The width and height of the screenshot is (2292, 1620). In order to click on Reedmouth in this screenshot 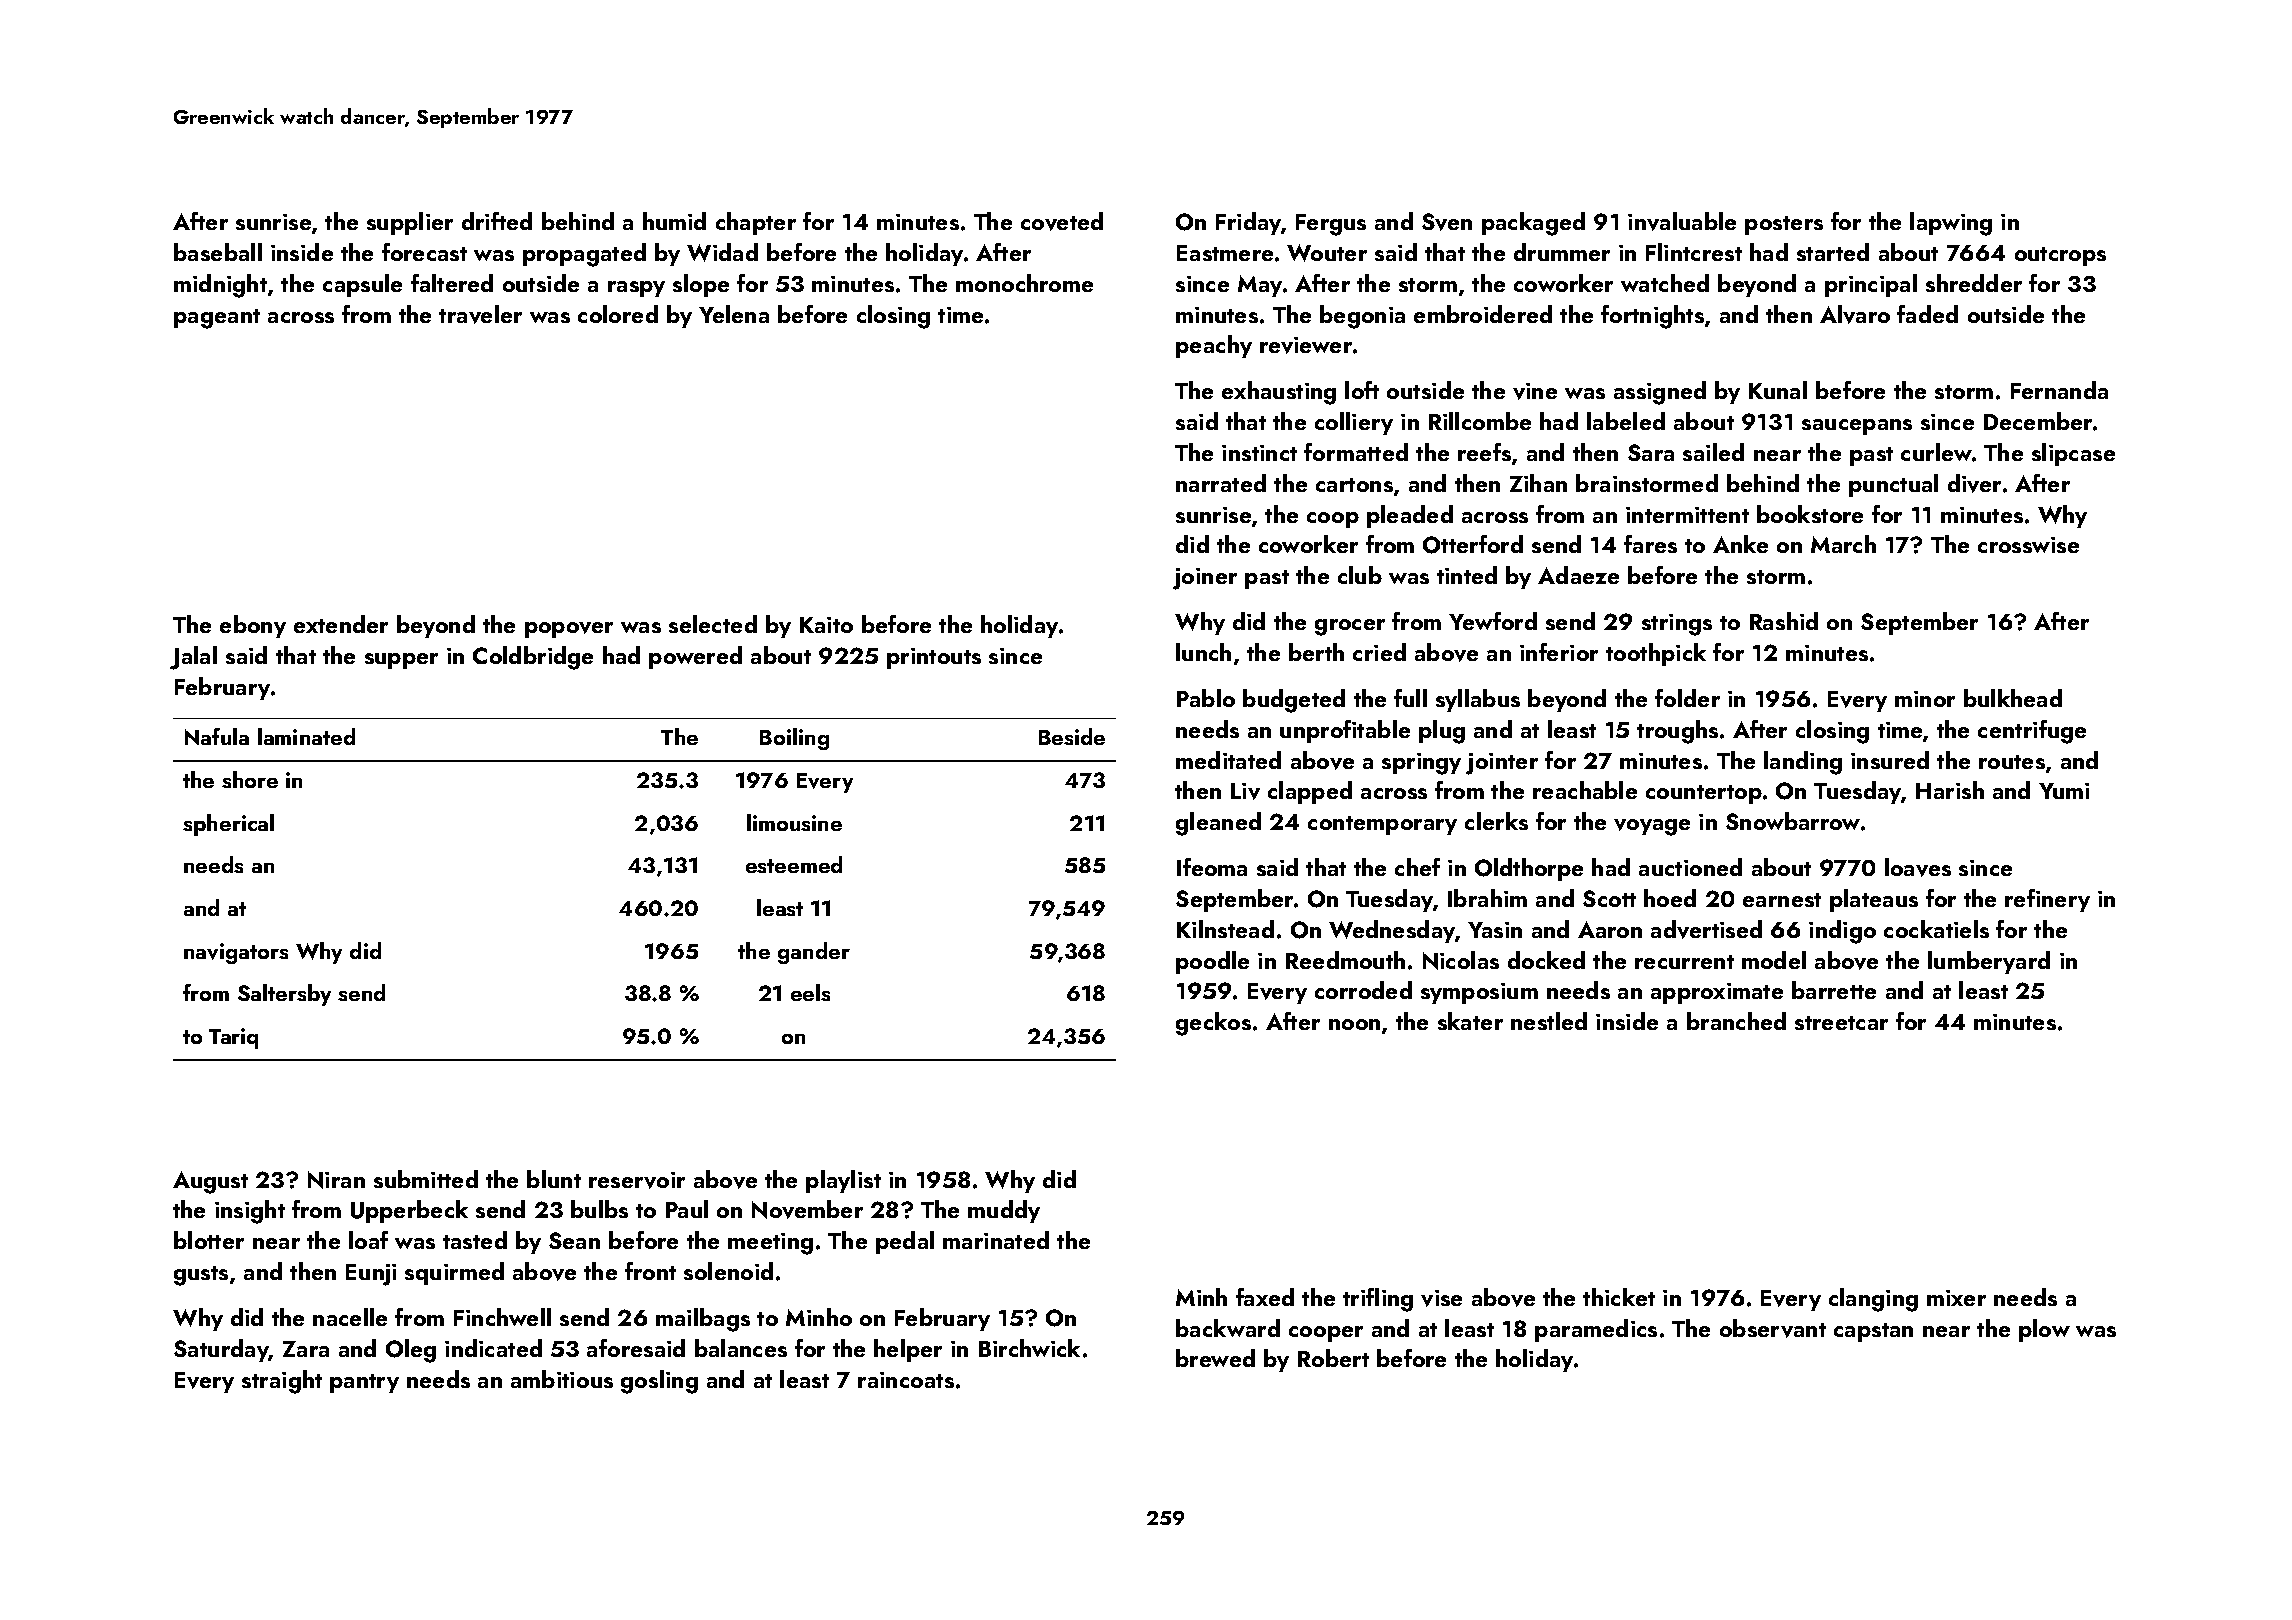, I will do `click(1345, 960)`.
